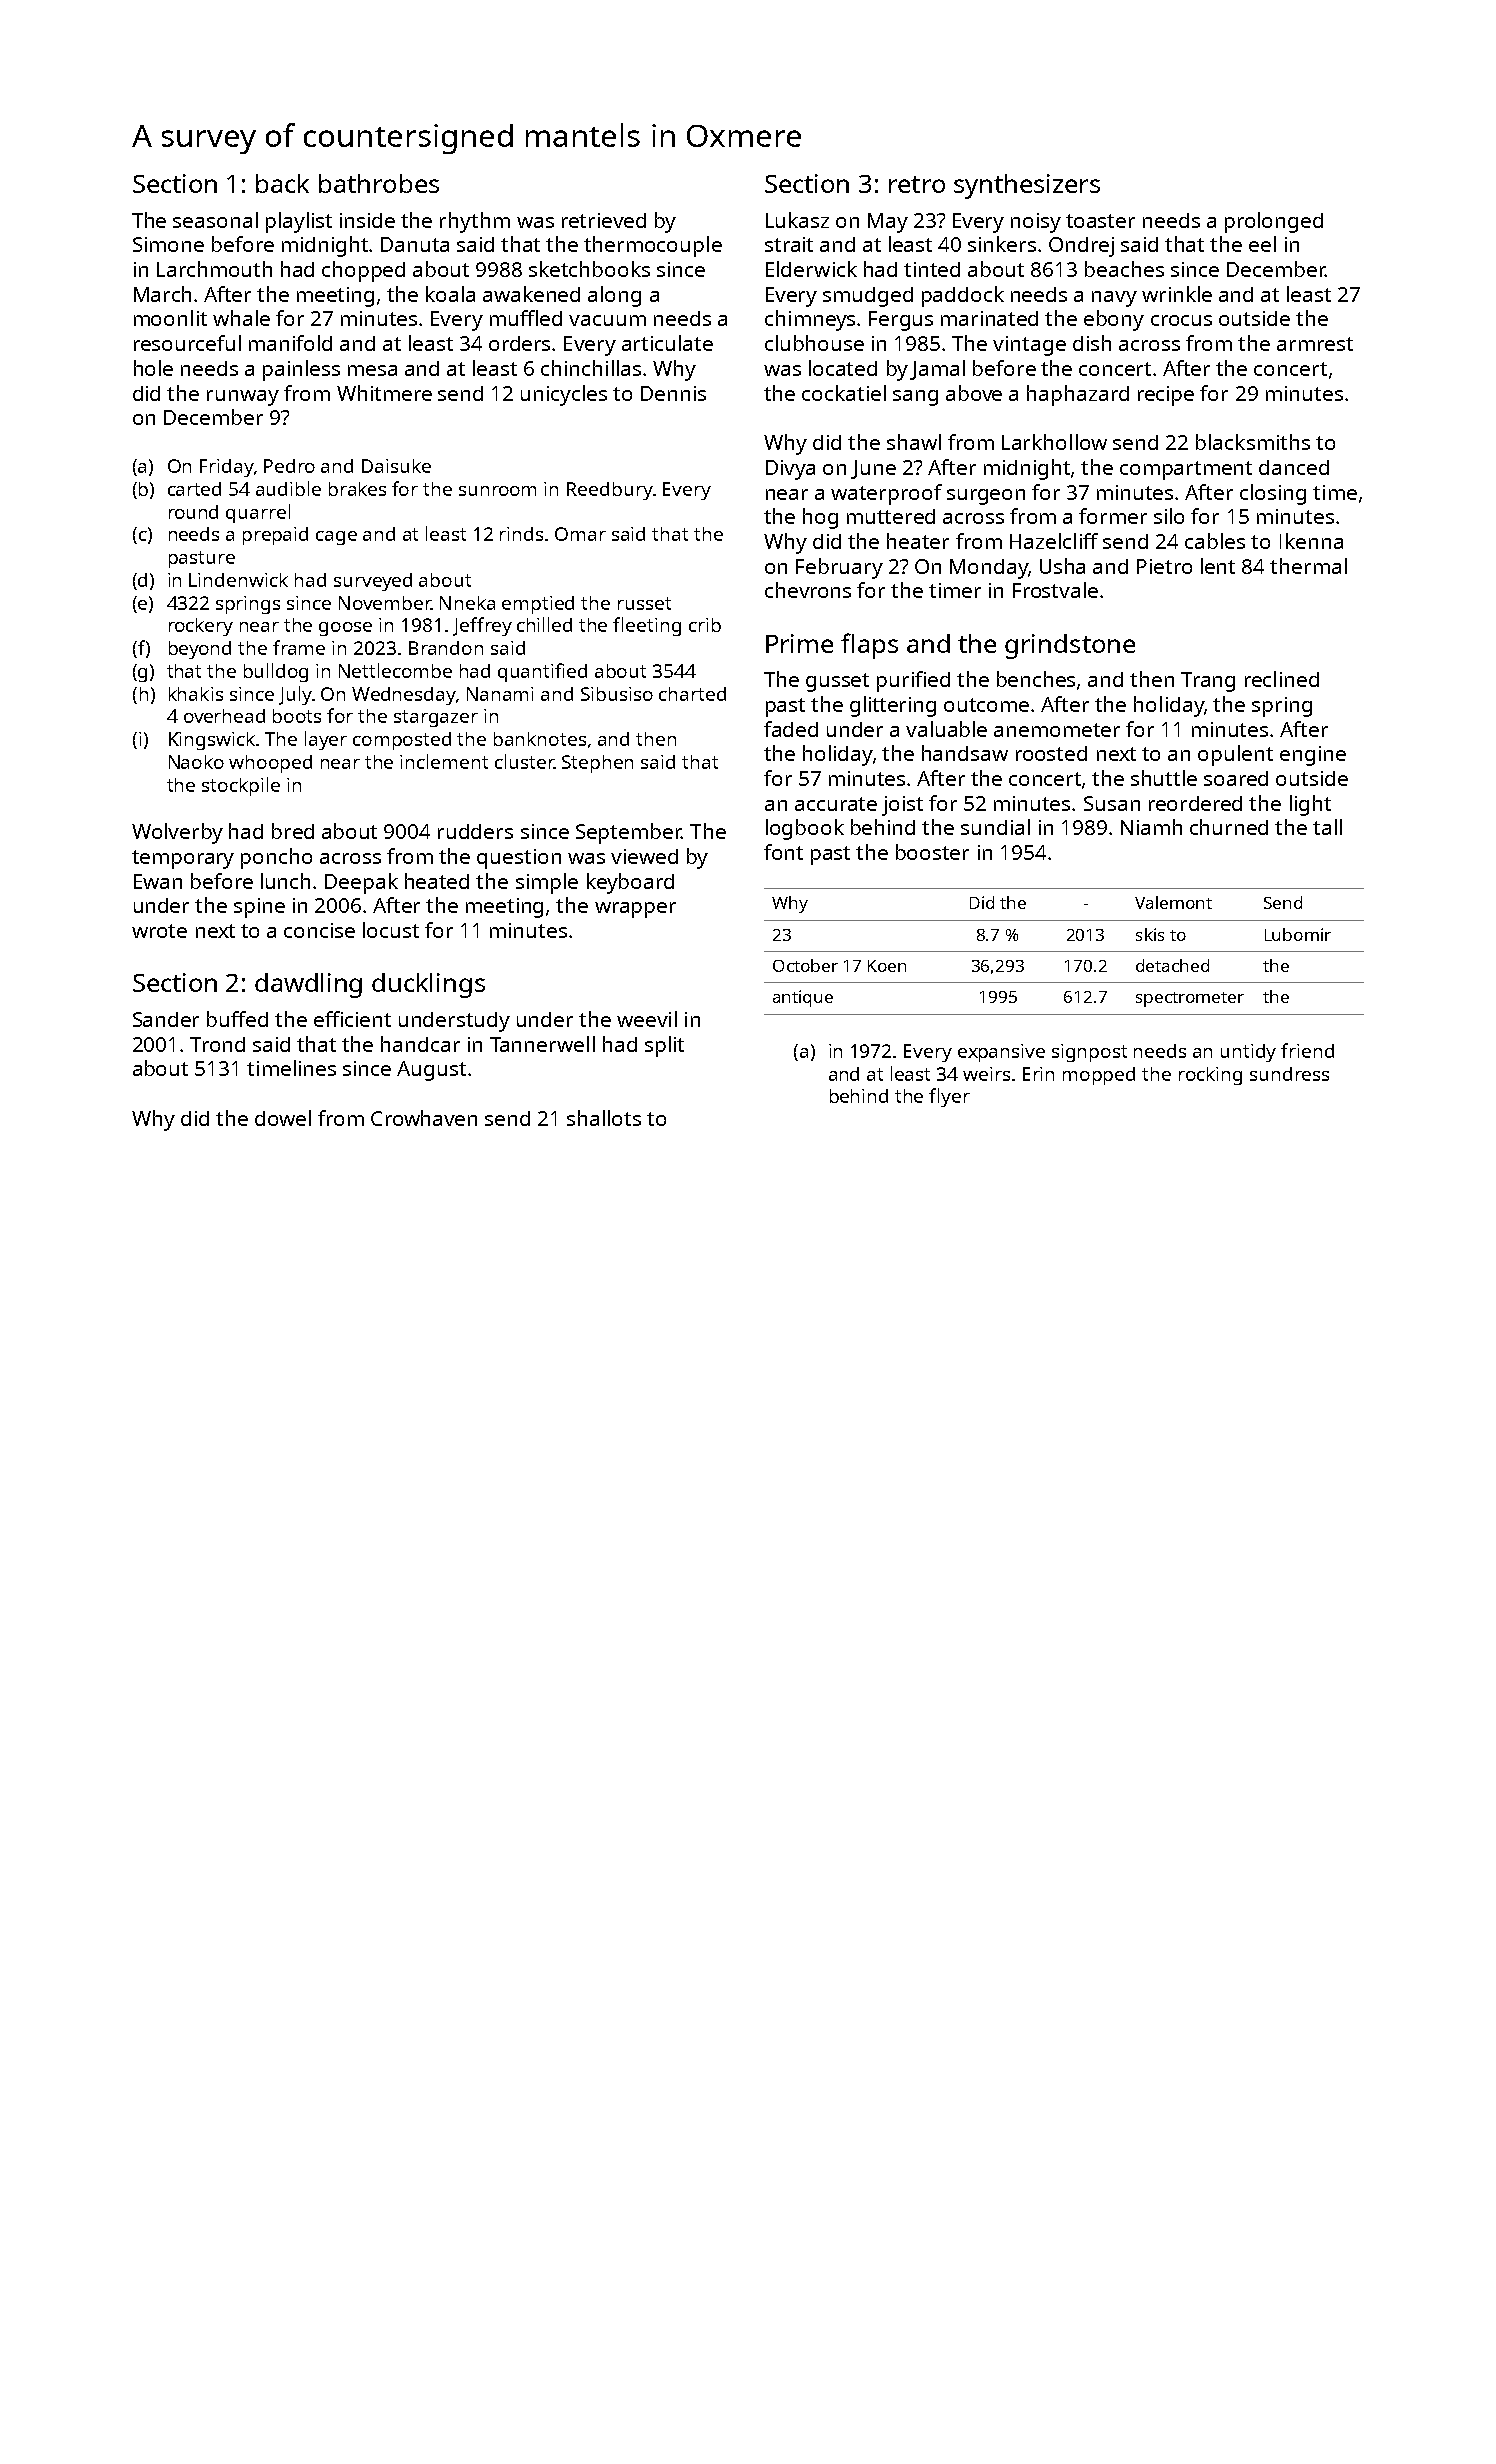 This image has width=1496, height=2464. What do you see at coordinates (1100, 221) in the image?
I see `toaster` at bounding box center [1100, 221].
